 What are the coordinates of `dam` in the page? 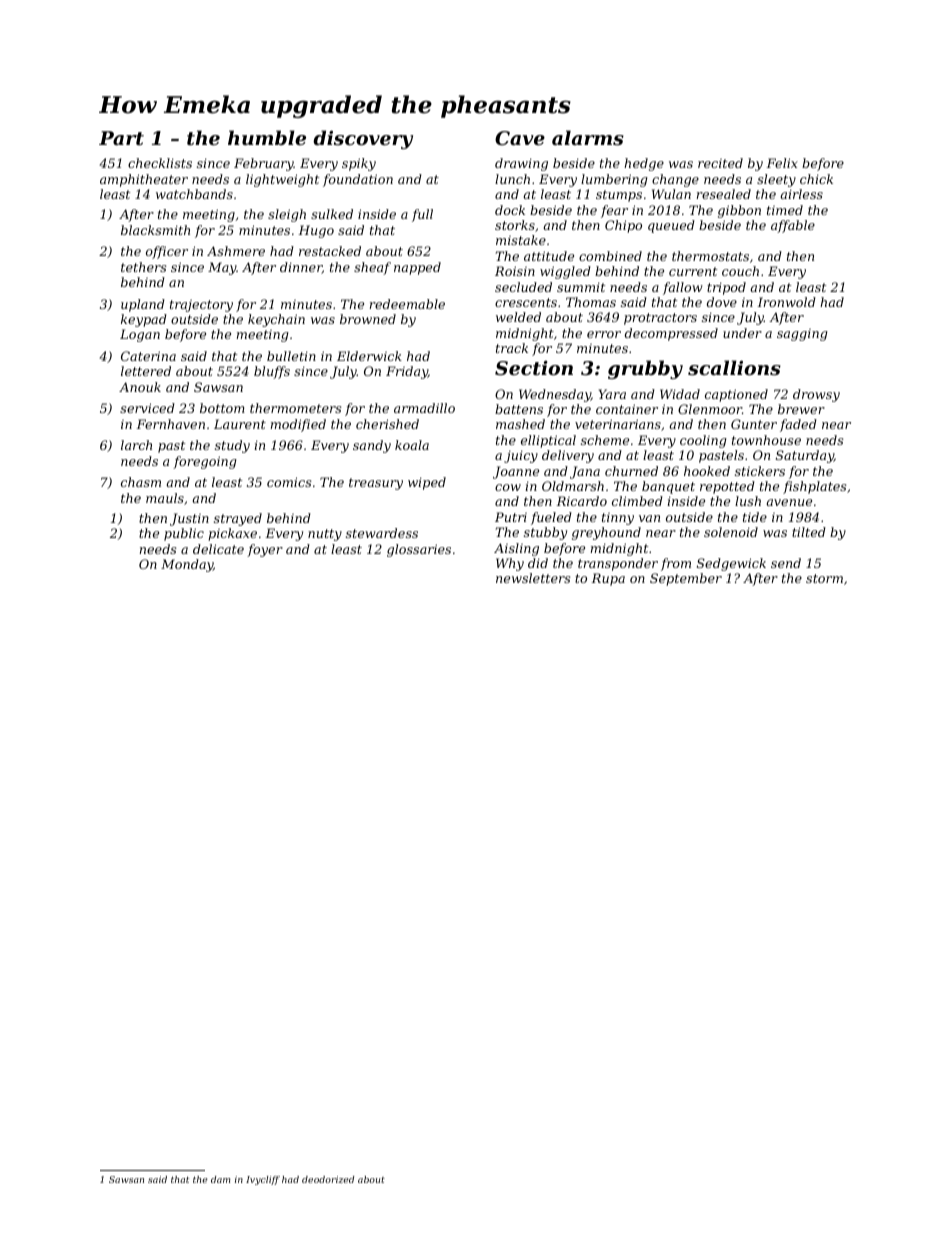 It's located at (221, 1179).
